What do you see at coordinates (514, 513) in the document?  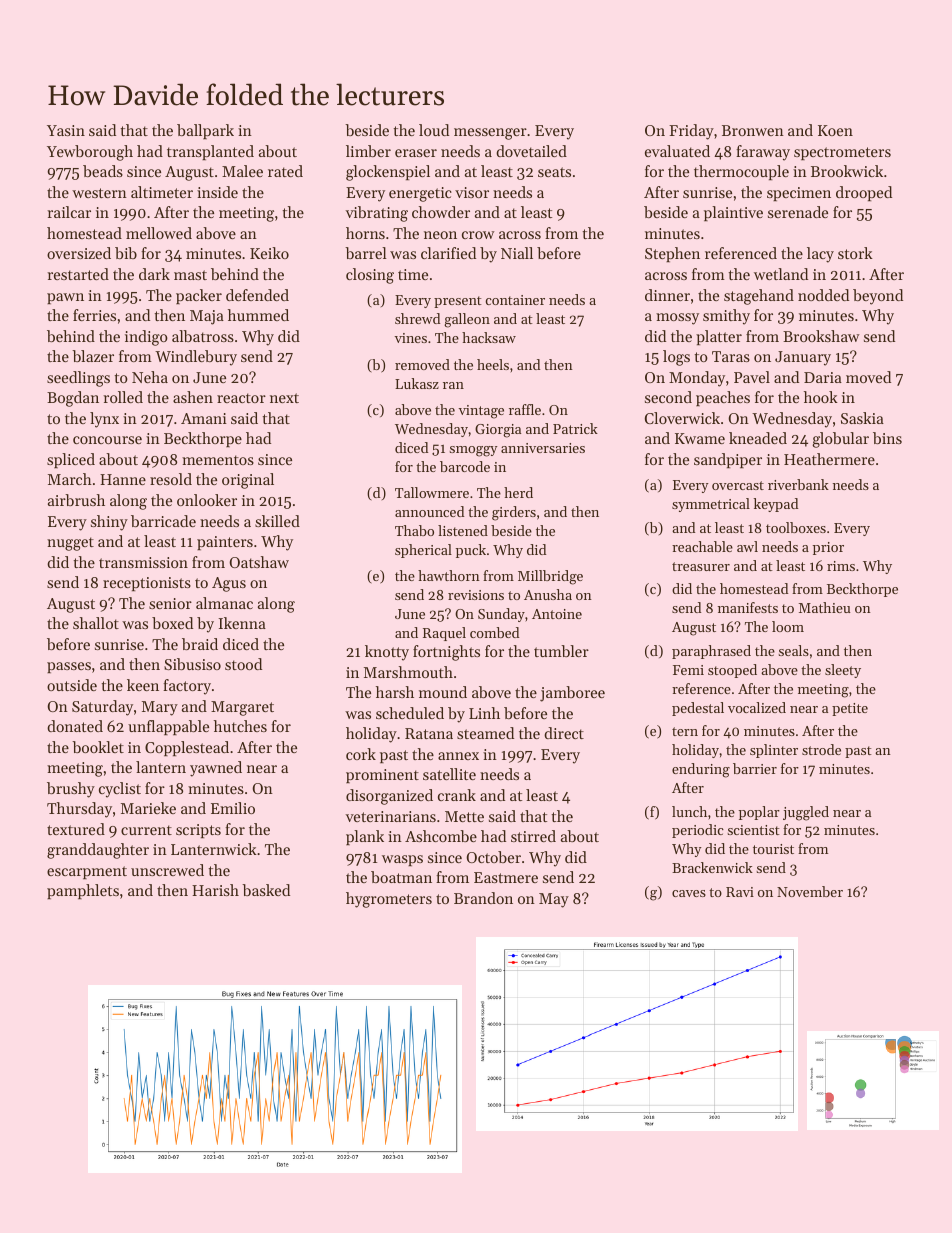 I see `girders` at bounding box center [514, 513].
